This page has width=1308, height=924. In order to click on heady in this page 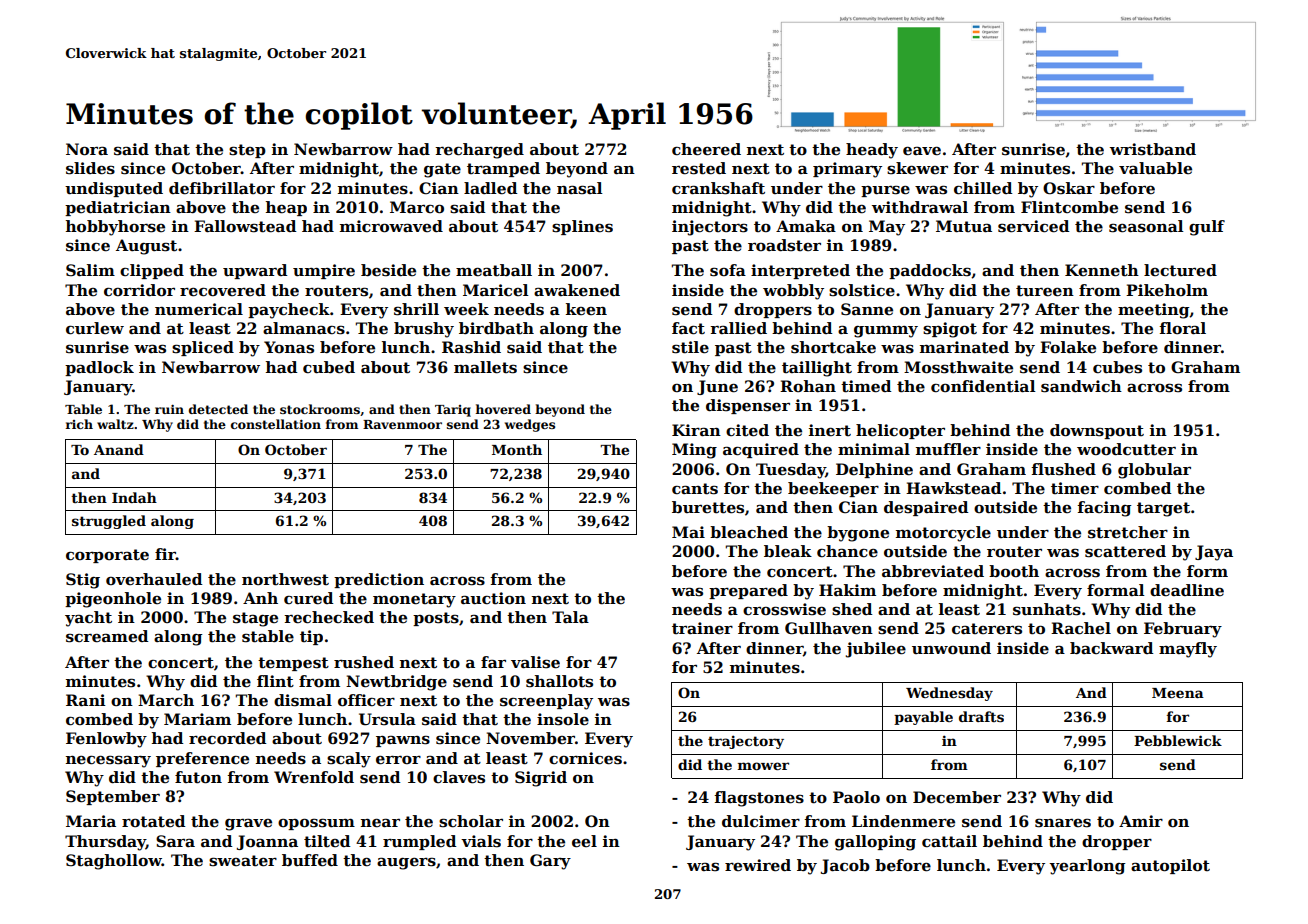, I will do `click(872, 151)`.
